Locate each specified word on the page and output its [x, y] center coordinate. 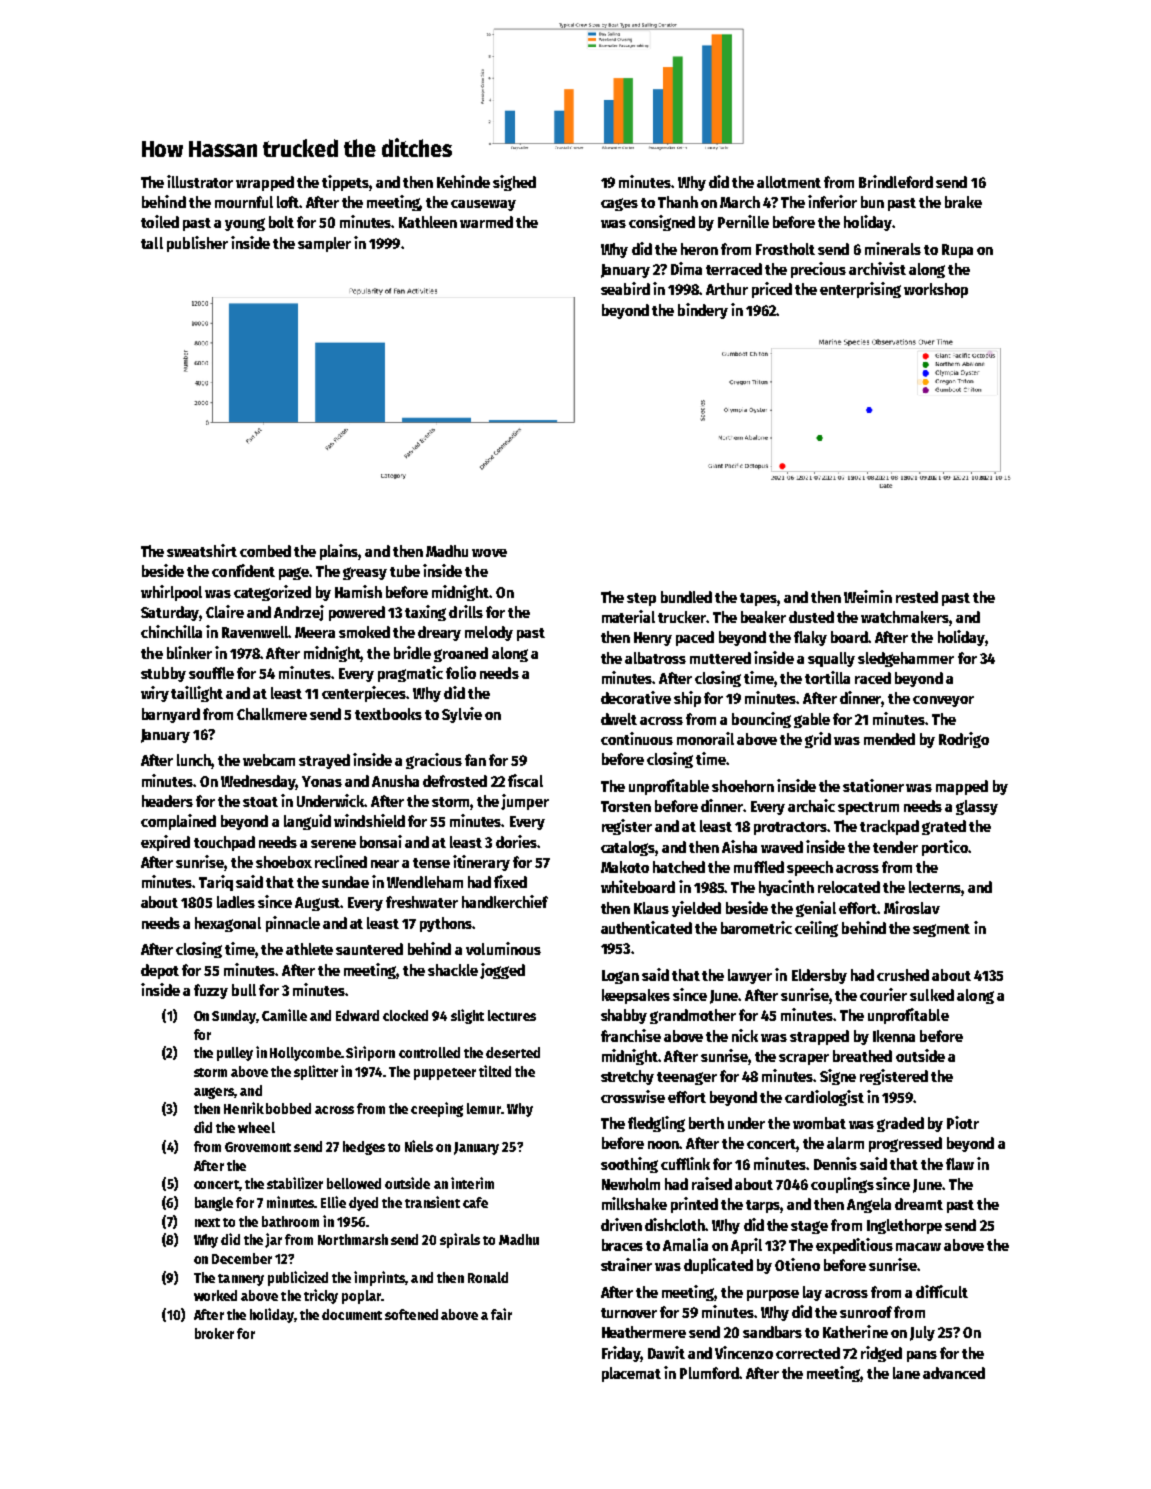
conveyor [943, 701]
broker [214, 1333]
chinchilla [171, 631]
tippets [345, 183]
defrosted [455, 781]
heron [699, 249]
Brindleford [896, 181]
